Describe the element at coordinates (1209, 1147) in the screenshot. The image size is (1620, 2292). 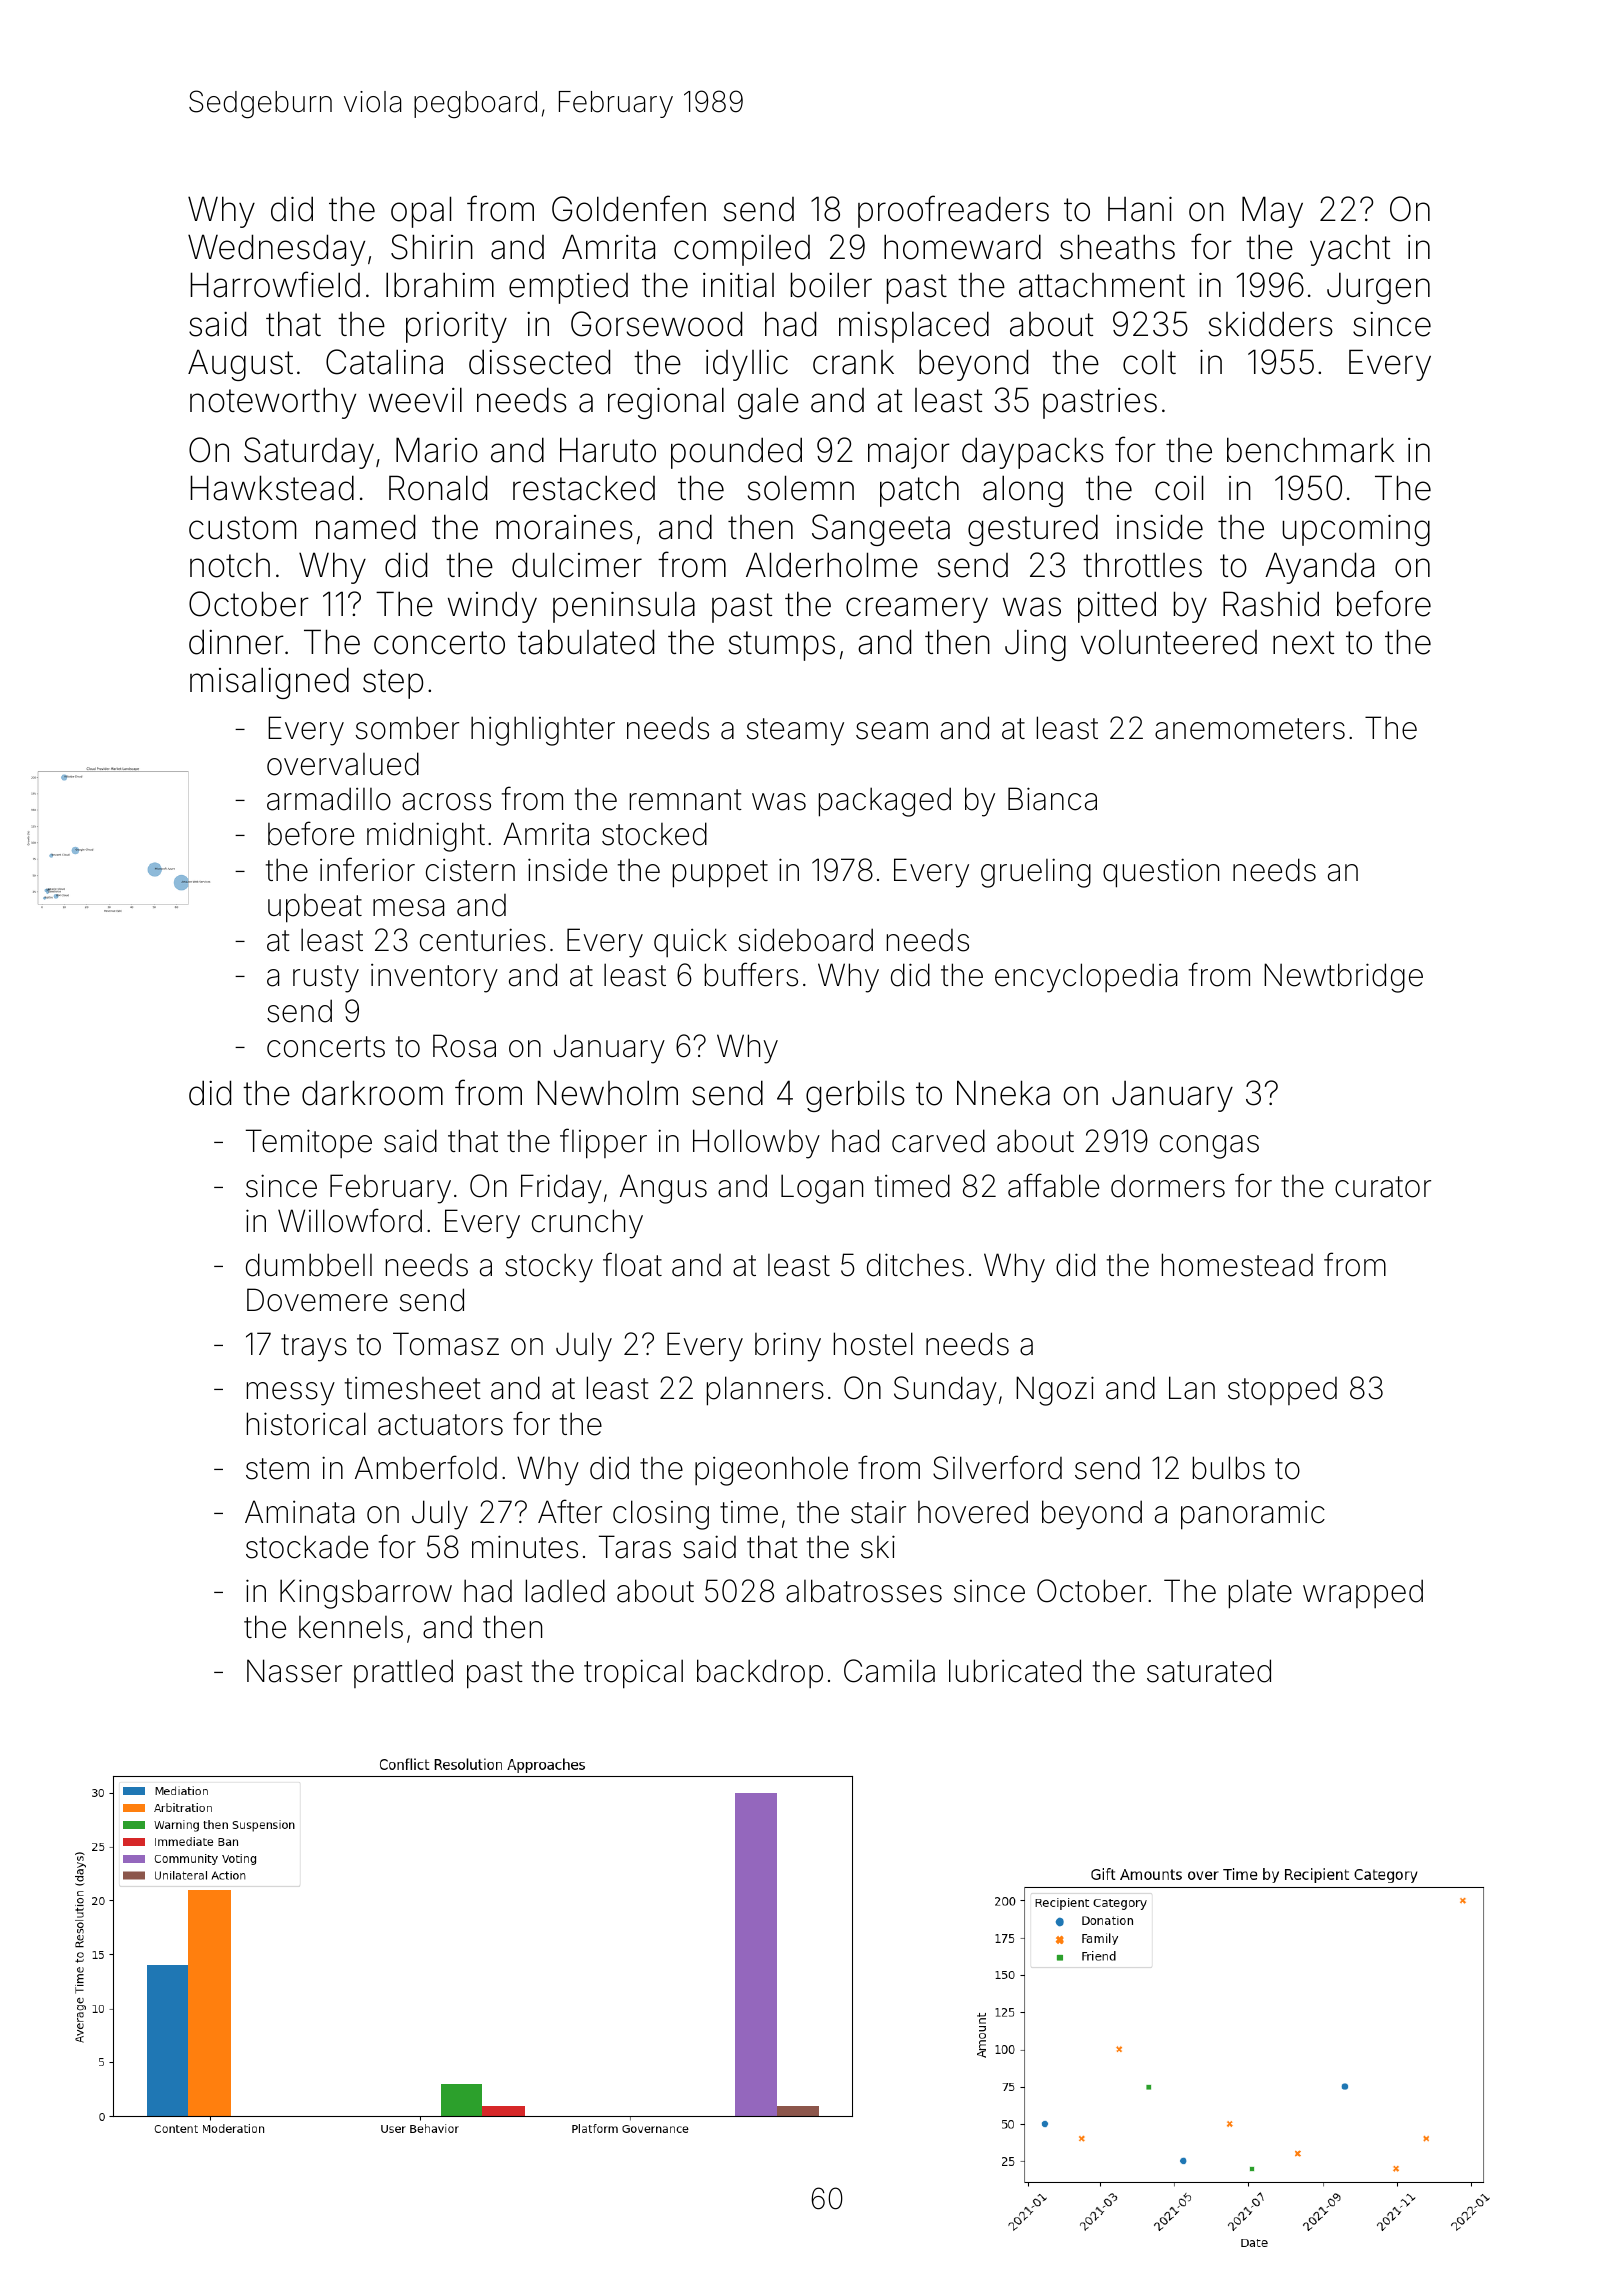
I see `congas` at that location.
